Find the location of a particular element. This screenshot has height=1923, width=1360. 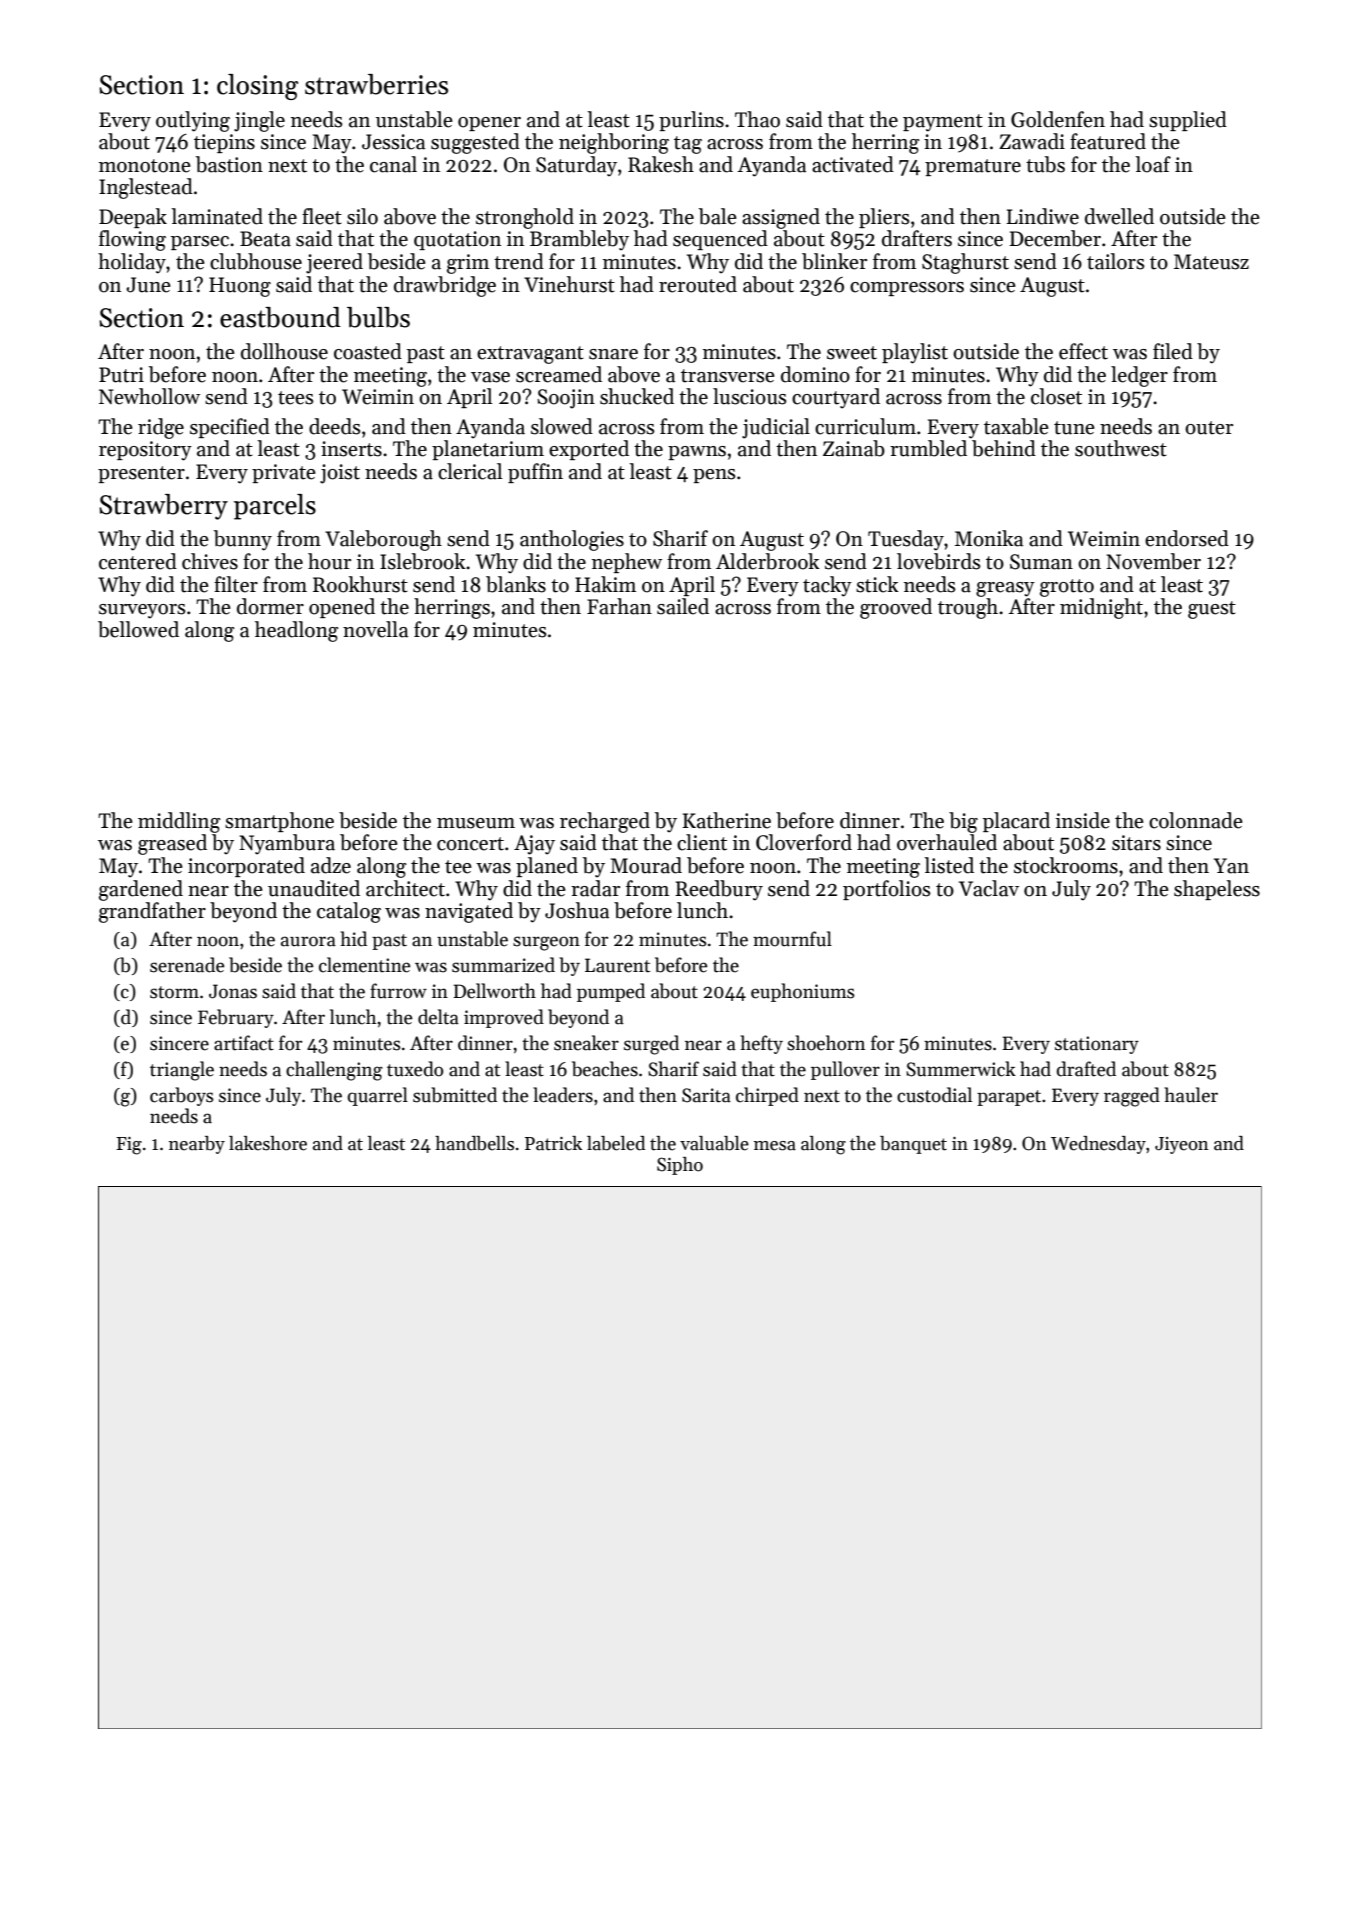

Katherine is located at coordinates (726, 820).
